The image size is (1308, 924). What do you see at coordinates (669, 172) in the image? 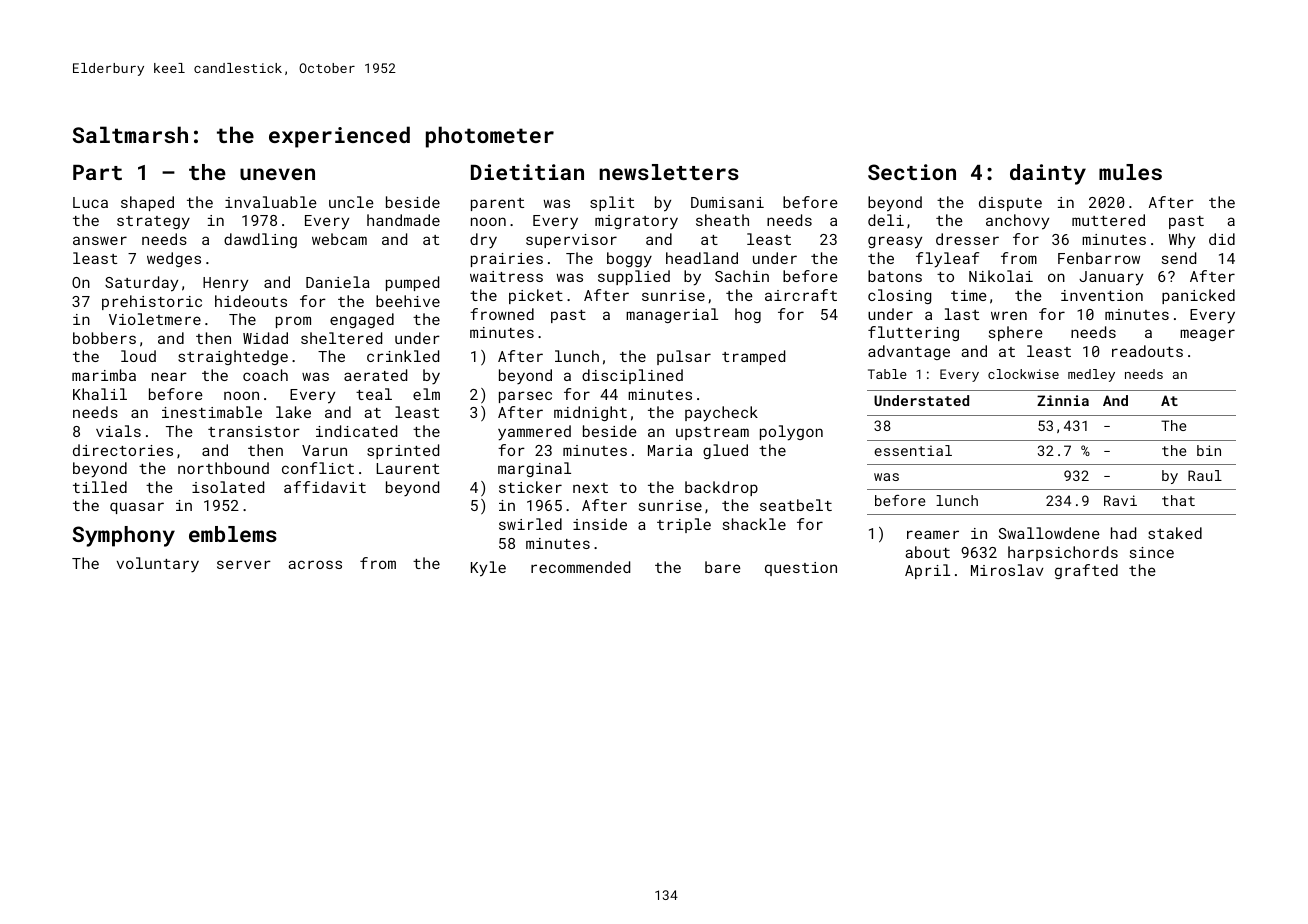
I see `newsletters` at bounding box center [669, 172].
